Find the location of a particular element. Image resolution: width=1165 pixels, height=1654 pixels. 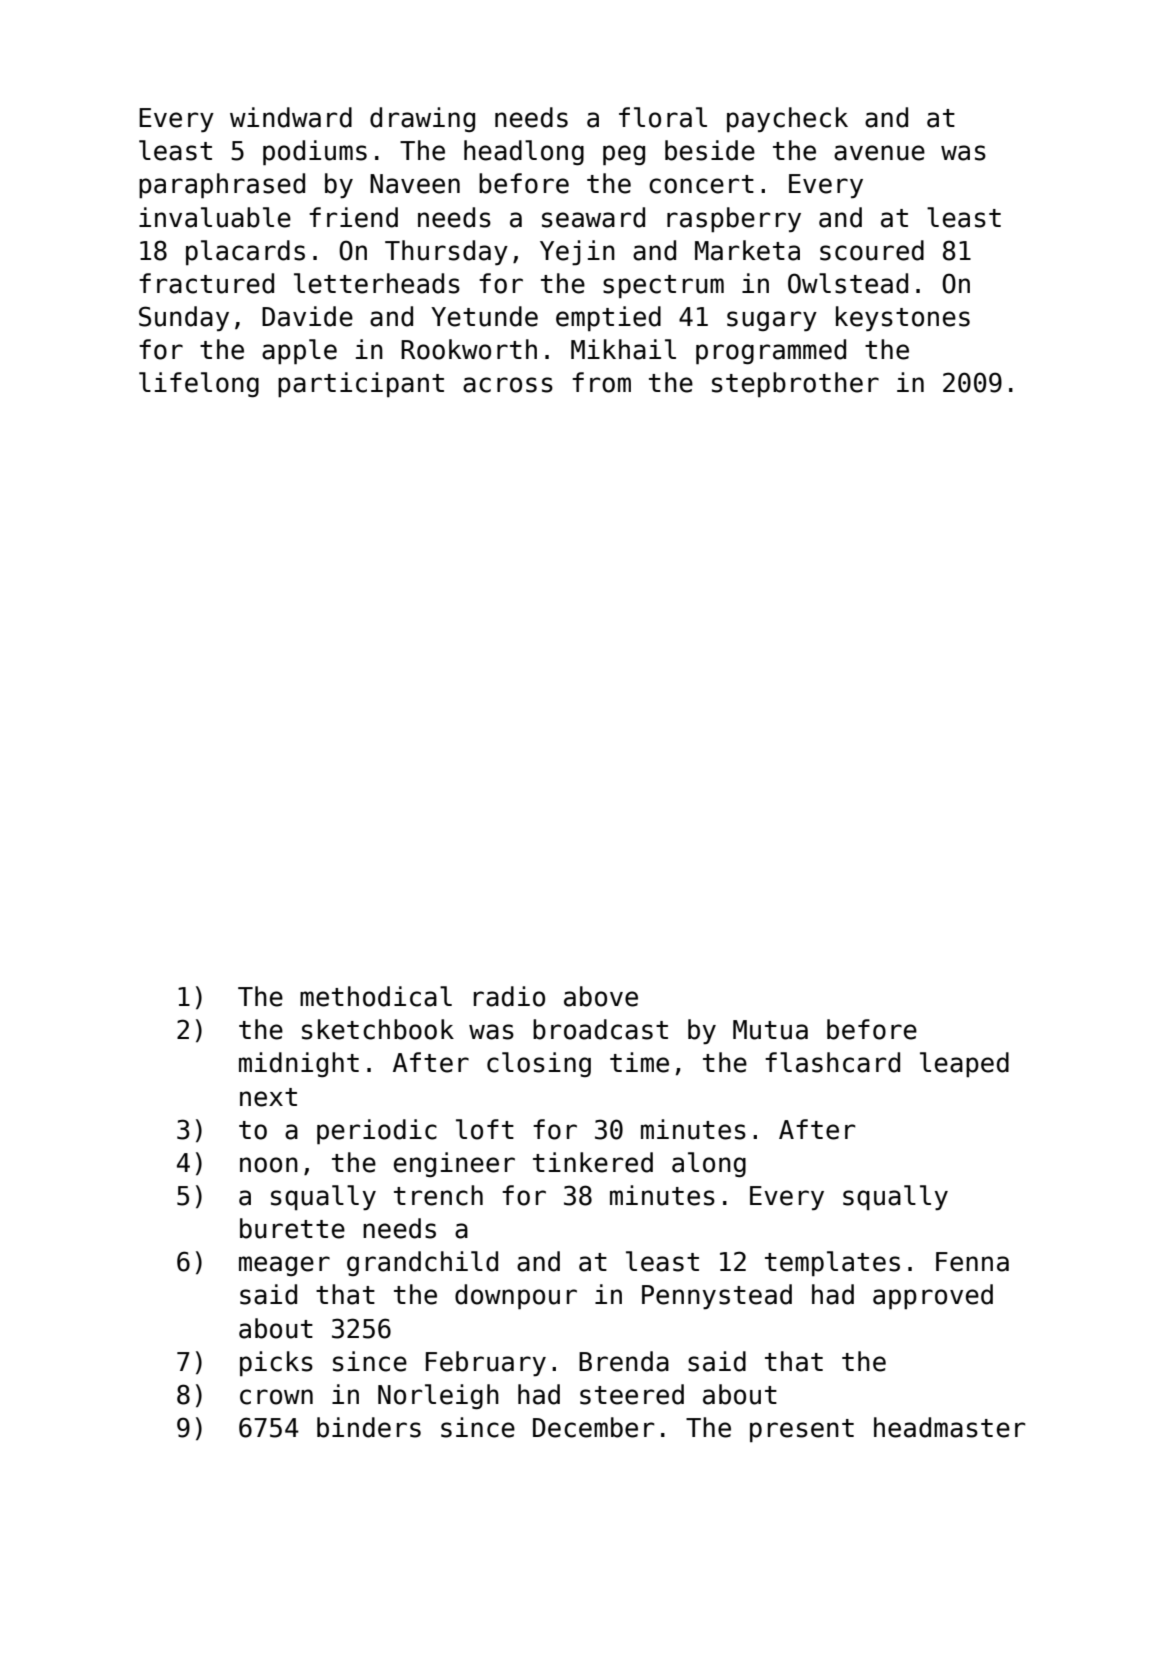

methodical is located at coordinates (376, 996).
